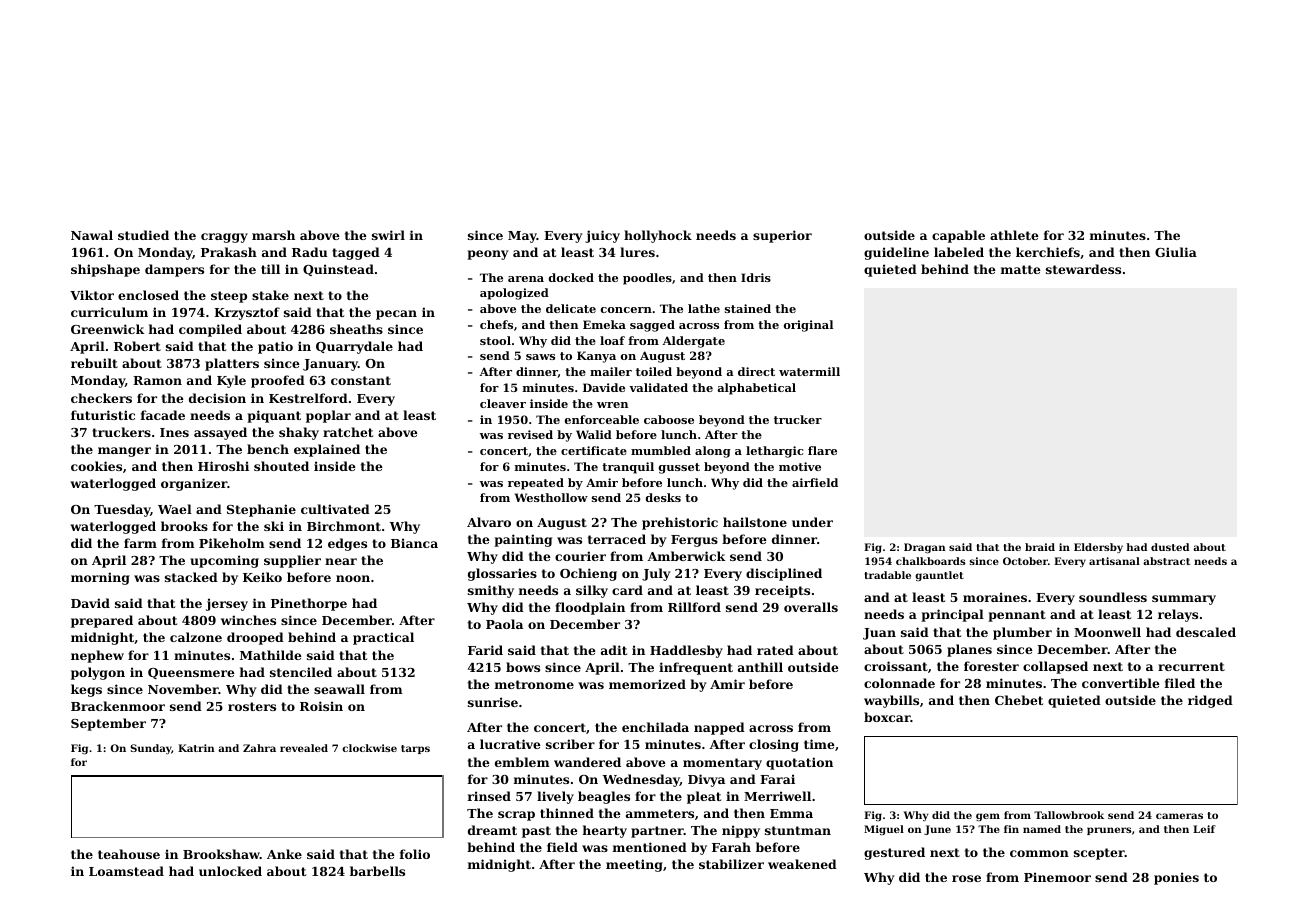 The image size is (1308, 924). I want to click on Sunday, so click(151, 749).
